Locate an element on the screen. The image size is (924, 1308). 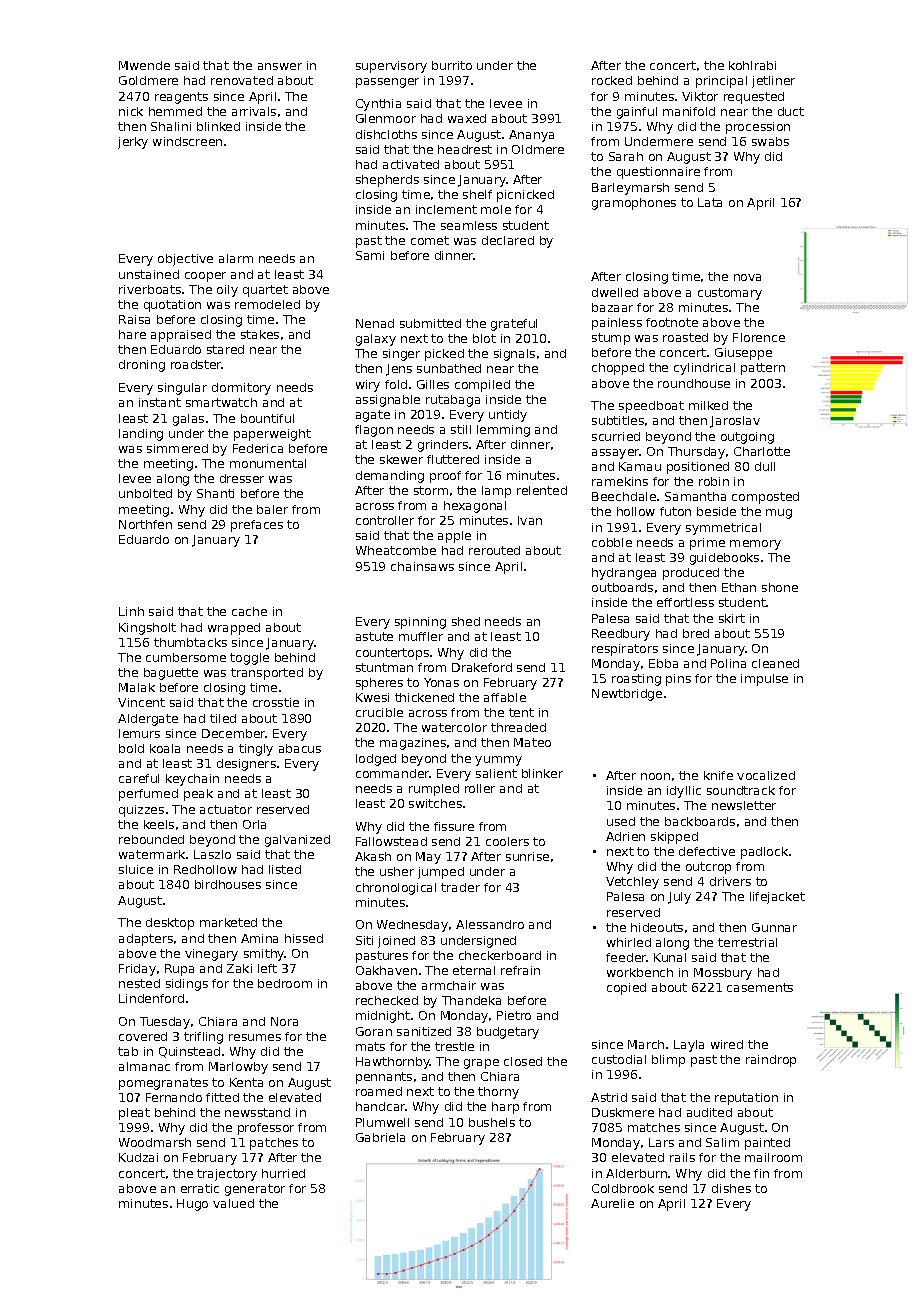
matches is located at coordinates (654, 1127).
